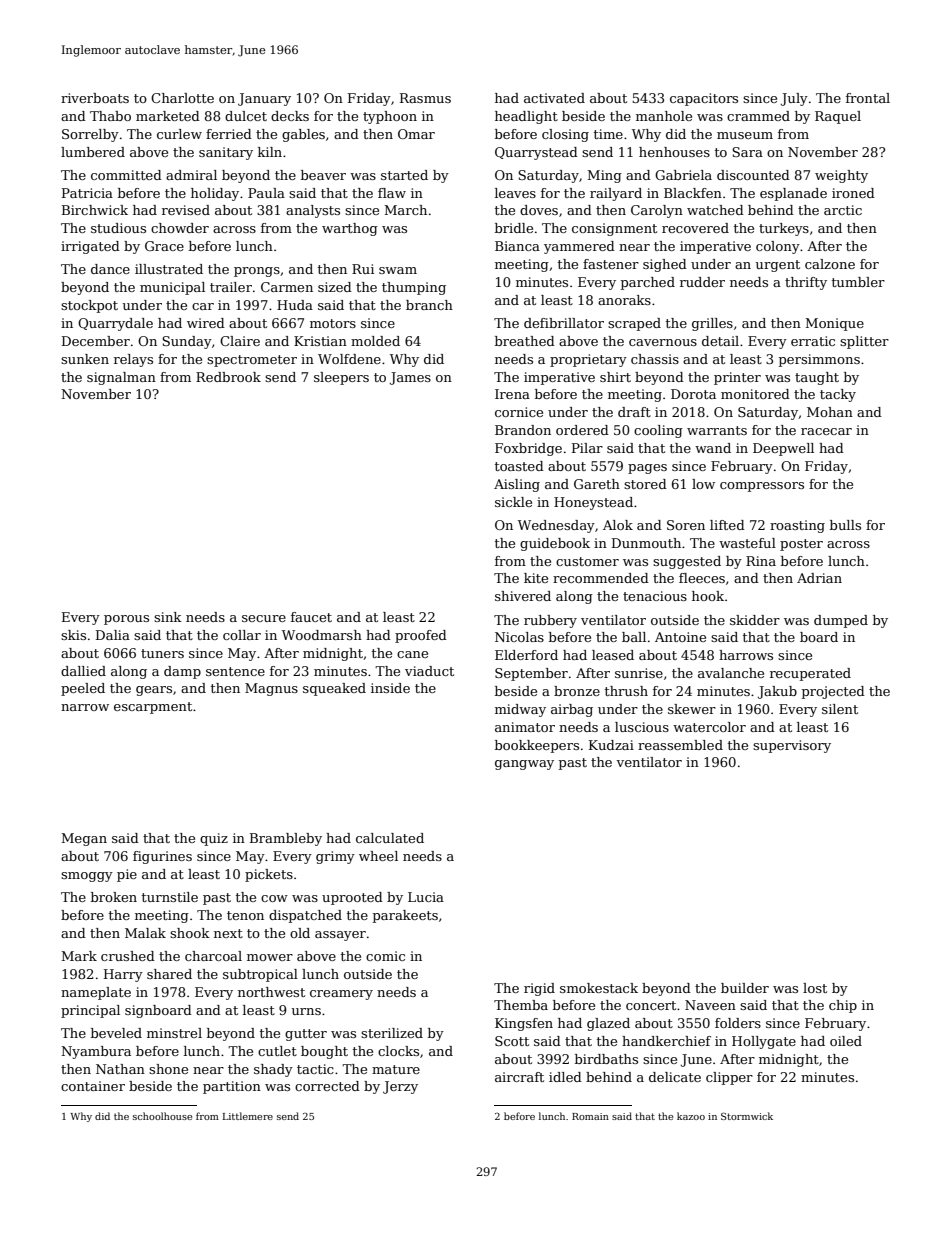  What do you see at coordinates (110, 116) in the screenshot?
I see `Thabo` at bounding box center [110, 116].
